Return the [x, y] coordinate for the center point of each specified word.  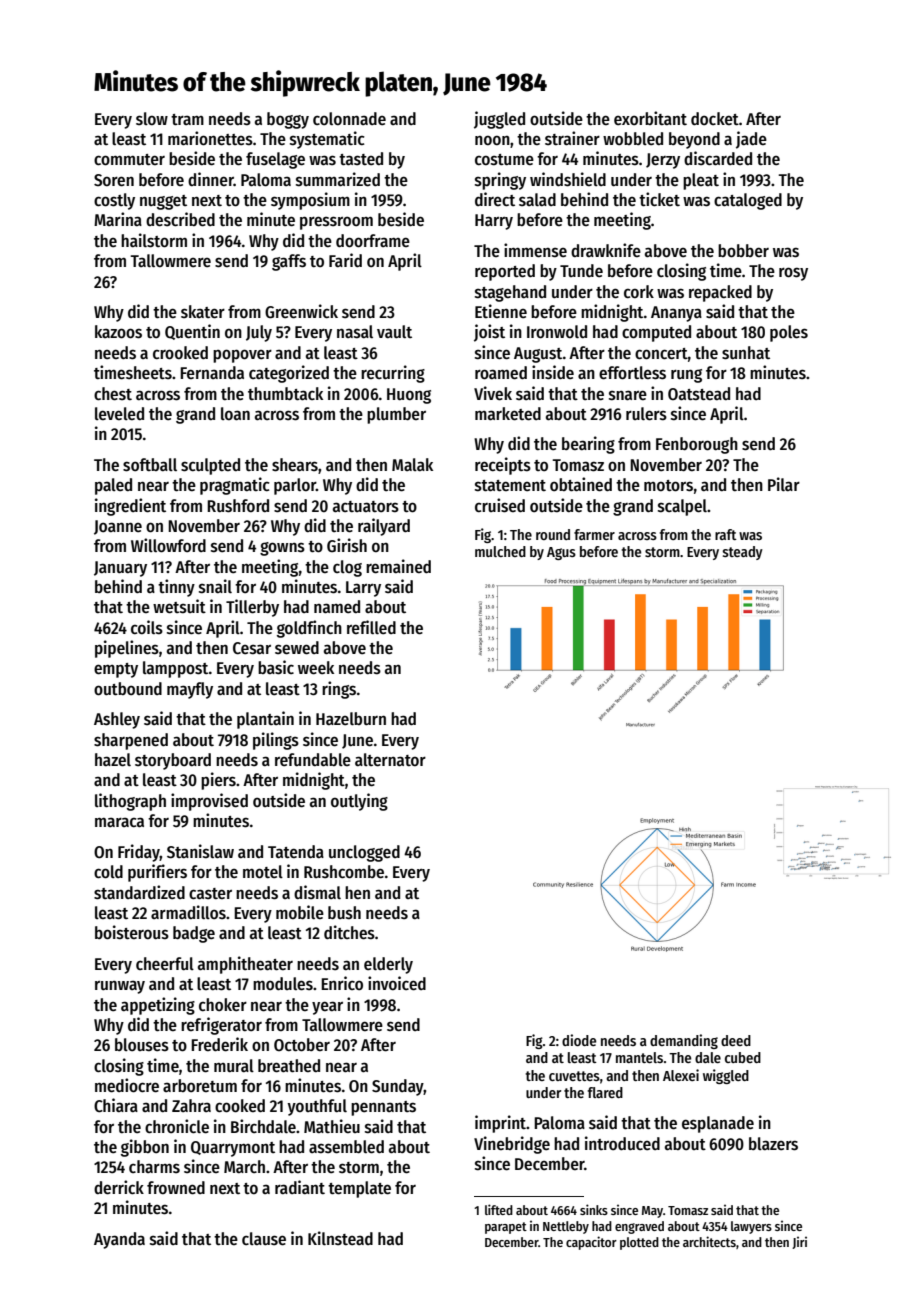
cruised [500, 505]
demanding [684, 1041]
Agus [561, 553]
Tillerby [252, 608]
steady [743, 553]
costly [114, 201]
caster [210, 894]
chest [113, 394]
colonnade [349, 119]
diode [579, 1040]
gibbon [145, 1148]
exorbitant [650, 118]
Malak [412, 464]
